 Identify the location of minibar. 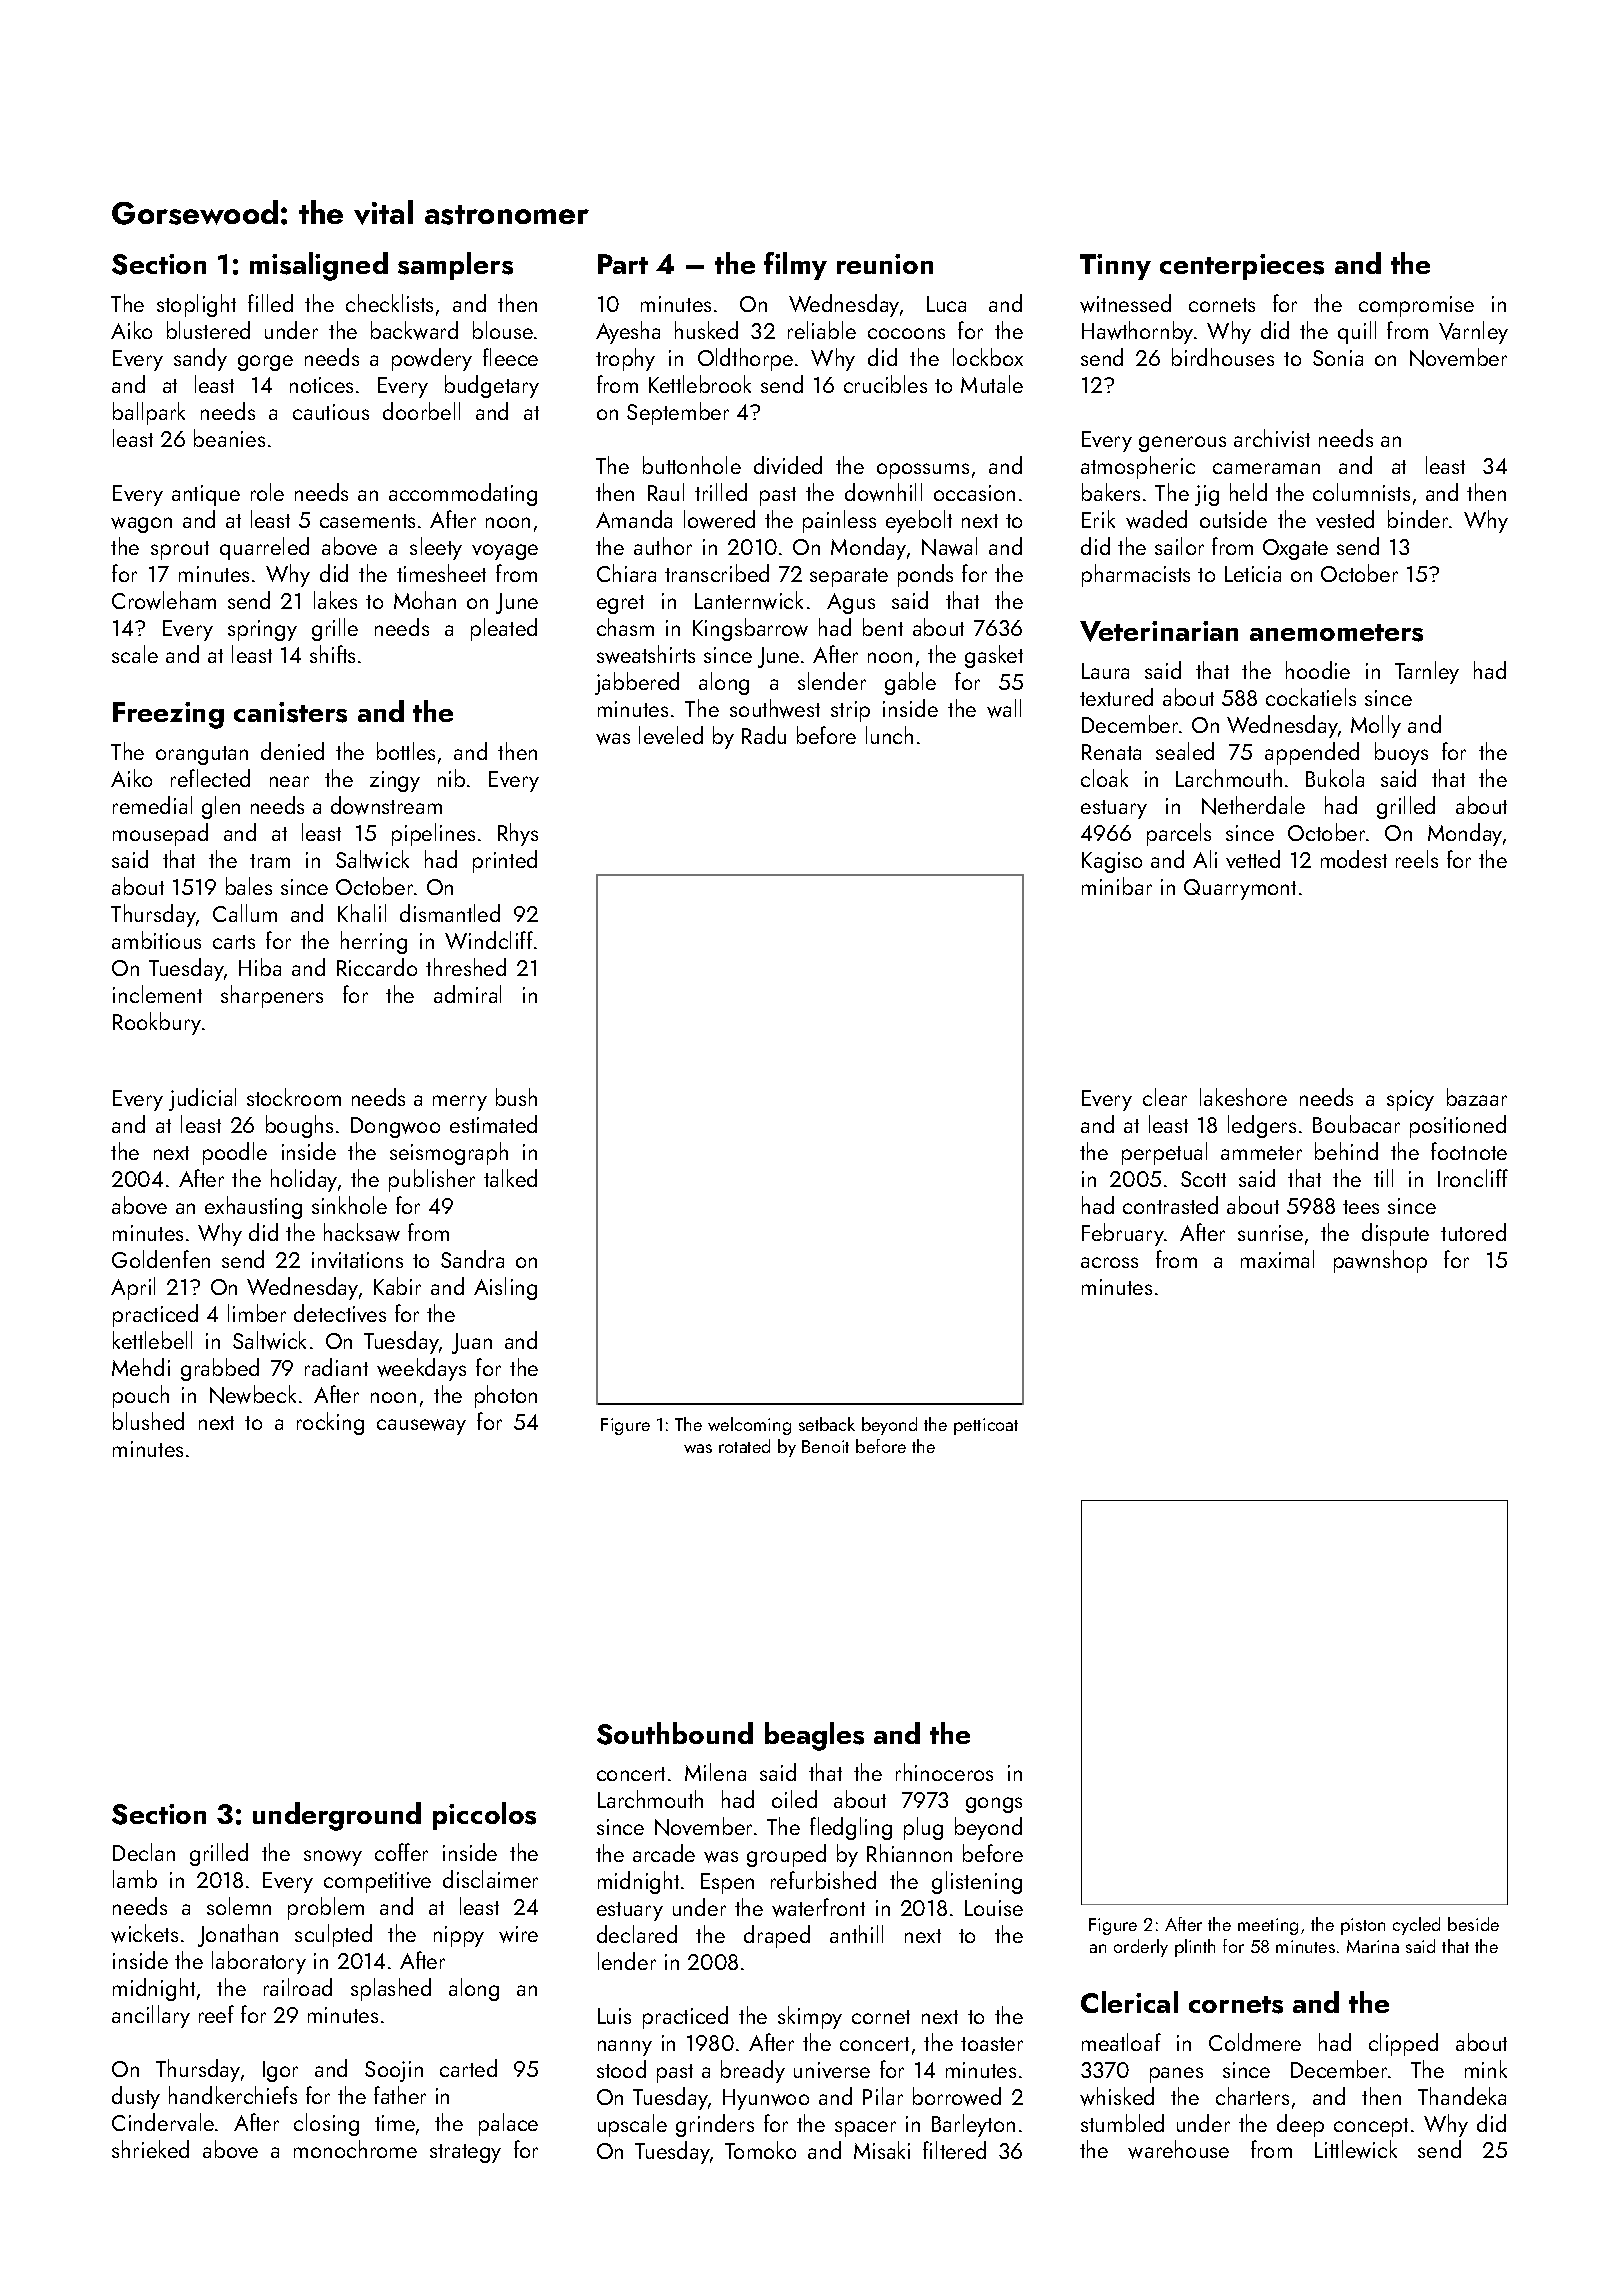
(1117, 886).
